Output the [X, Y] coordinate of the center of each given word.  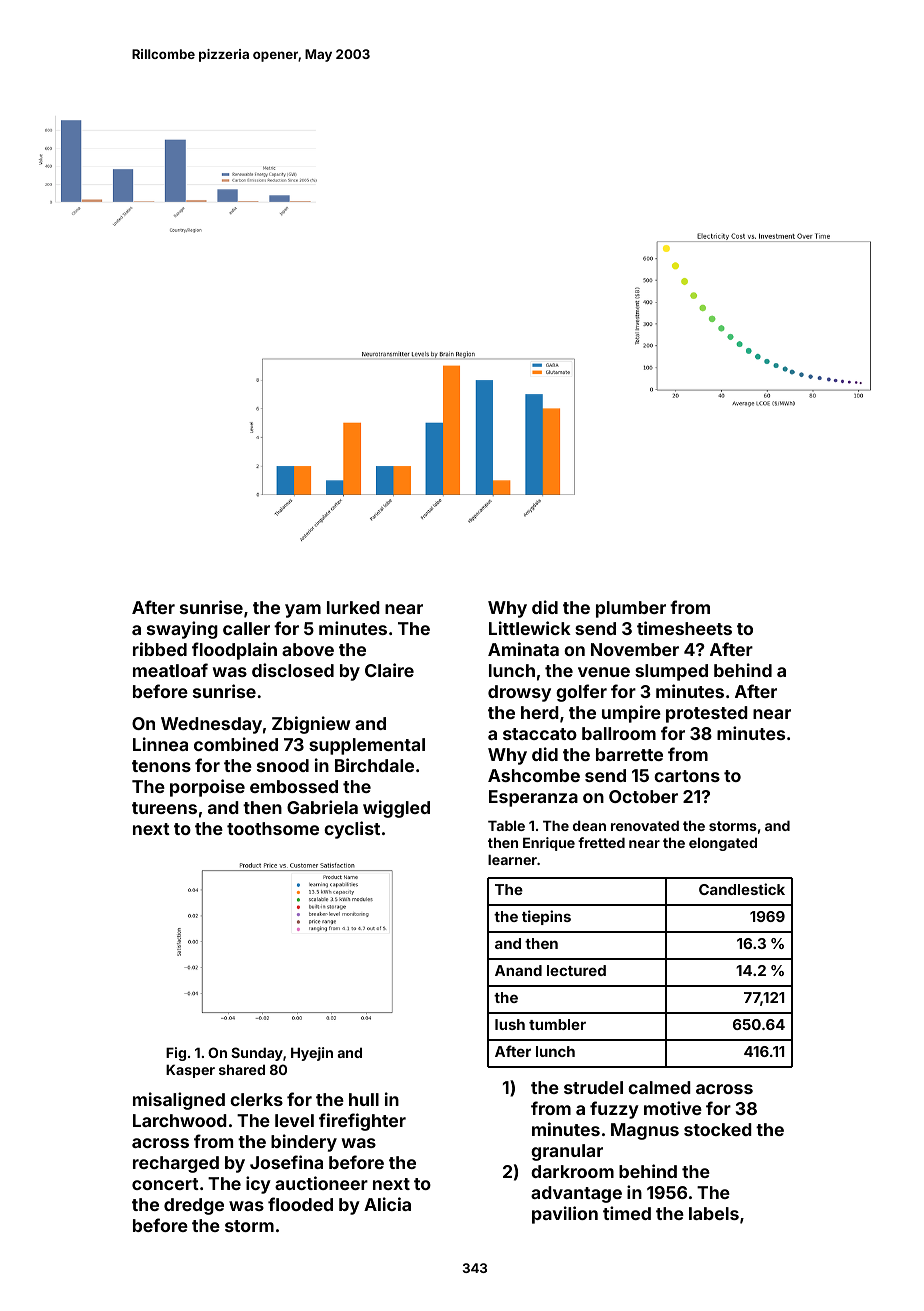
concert [165, 1184]
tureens [164, 808]
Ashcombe [534, 775]
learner [512, 859]
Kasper [190, 1071]
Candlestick [742, 889]
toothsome [273, 828]
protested [707, 714]
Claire [389, 670]
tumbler [557, 1024]
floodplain [234, 651]
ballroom [619, 733]
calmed [659, 1087]
